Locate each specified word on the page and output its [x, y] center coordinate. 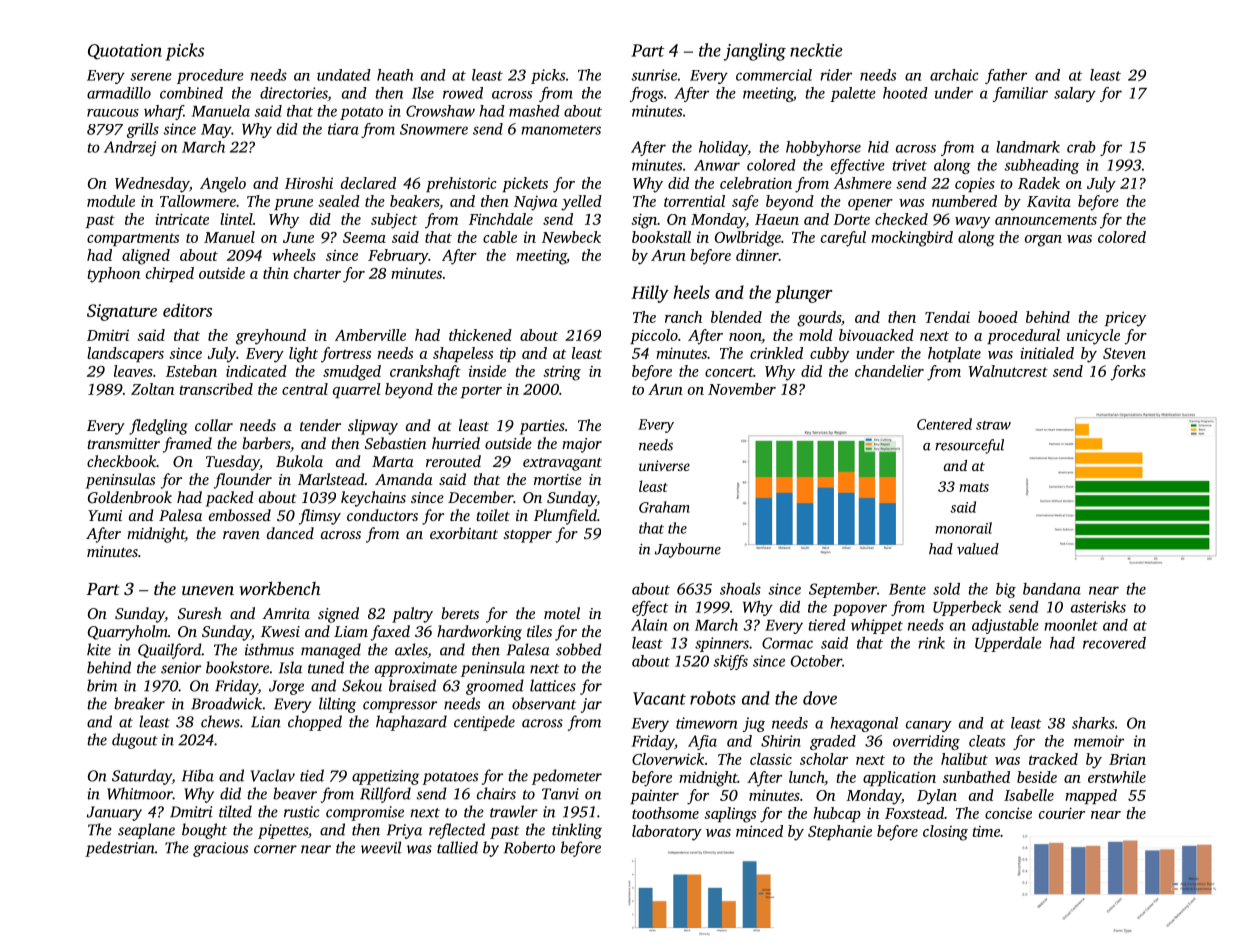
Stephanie [840, 832]
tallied [457, 847]
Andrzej [130, 148]
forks [1128, 373]
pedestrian [120, 849]
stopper [527, 536]
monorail [963, 528]
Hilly [650, 294]
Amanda [404, 479]
